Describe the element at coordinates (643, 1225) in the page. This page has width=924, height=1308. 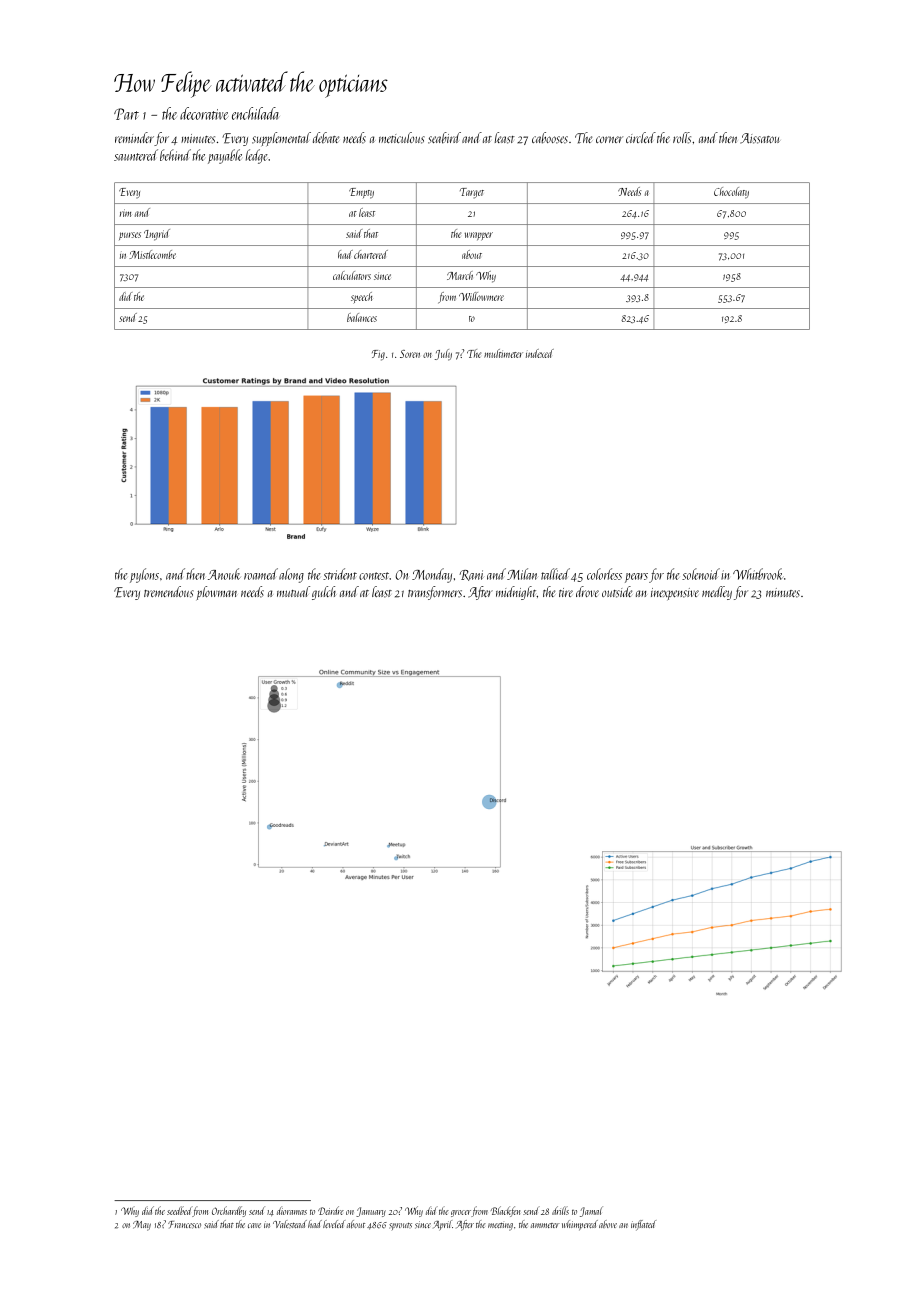
I see `inflated` at that location.
